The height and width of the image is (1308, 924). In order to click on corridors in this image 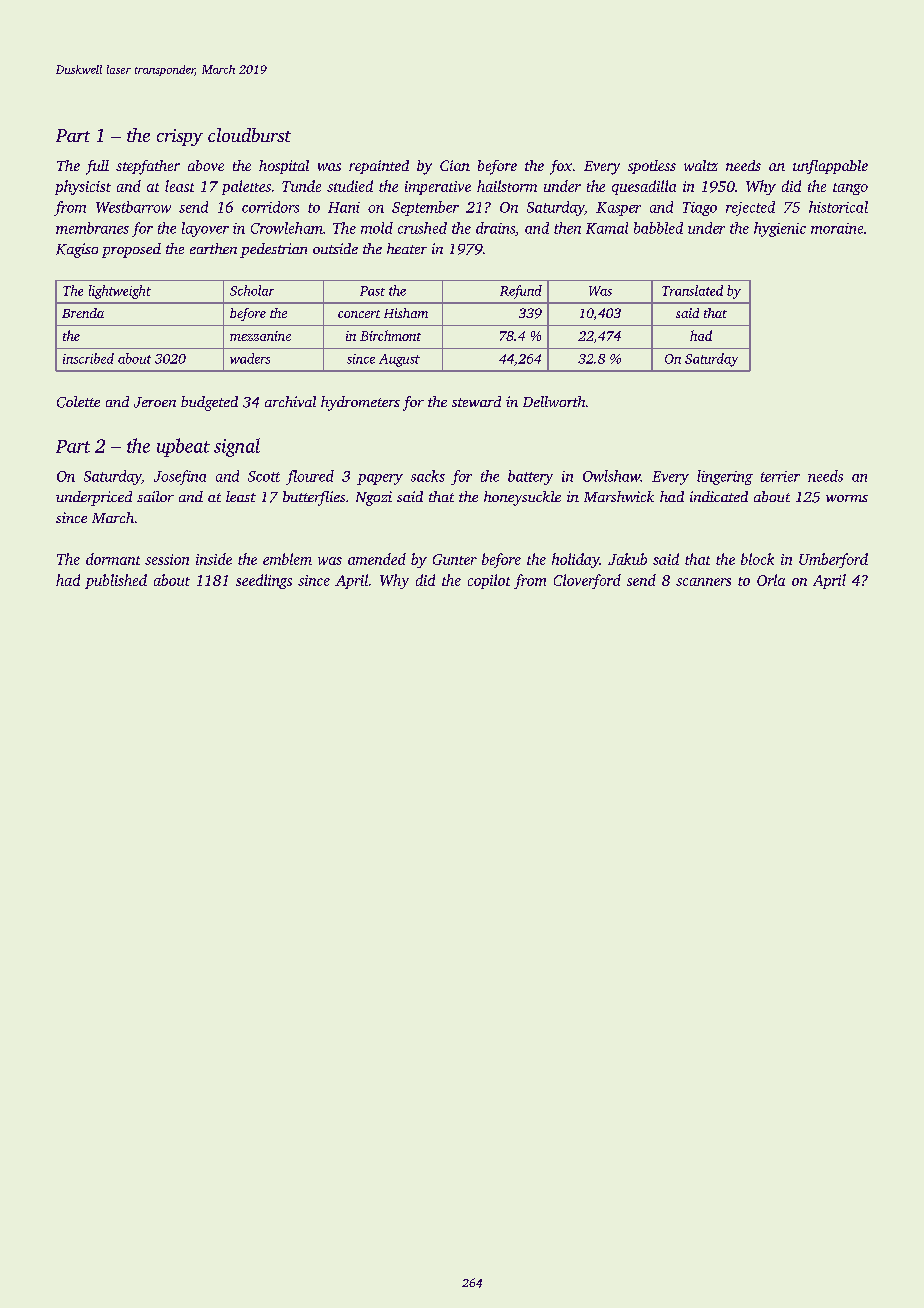, I will do `click(270, 207)`.
